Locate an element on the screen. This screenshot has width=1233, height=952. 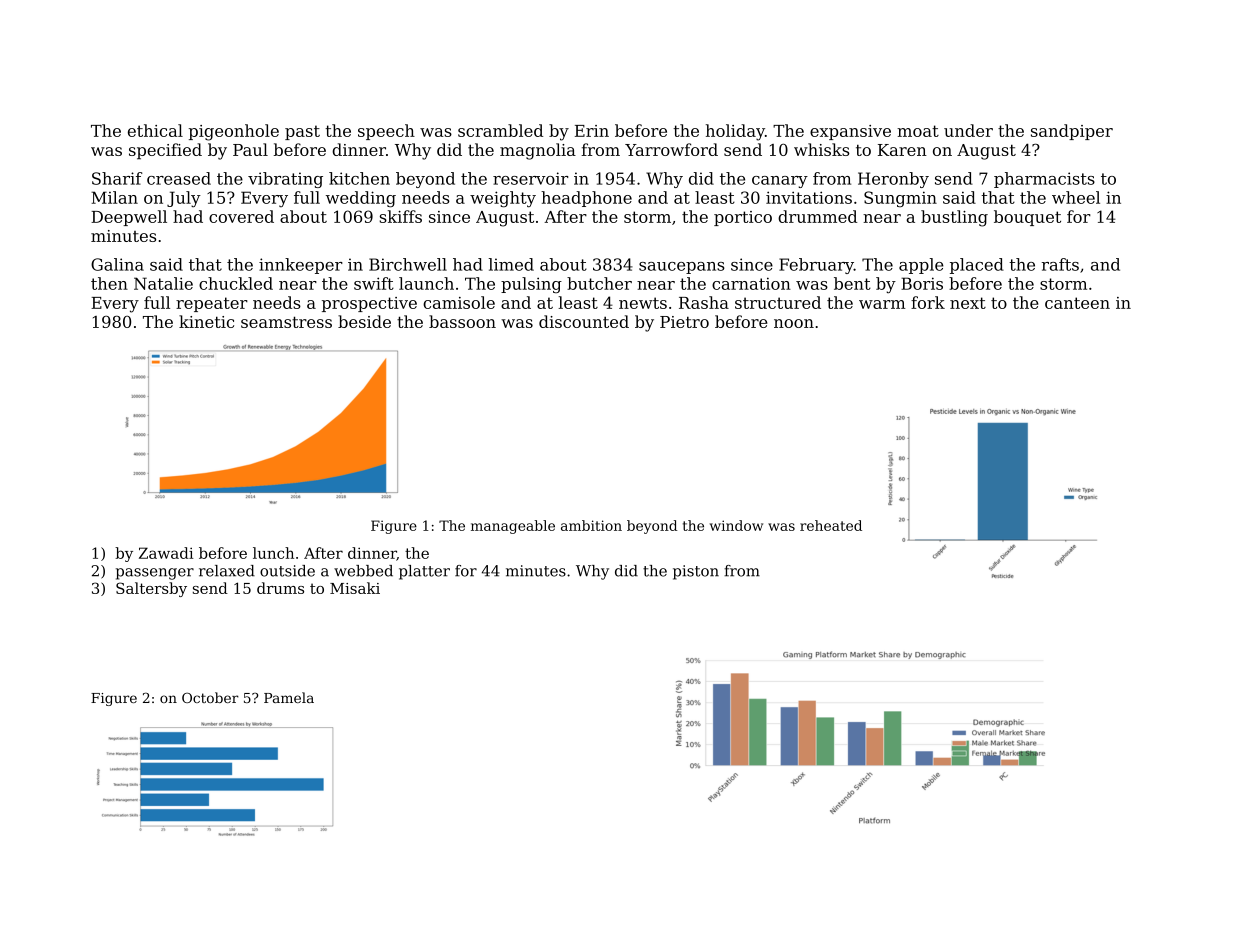
portico is located at coordinates (743, 218).
